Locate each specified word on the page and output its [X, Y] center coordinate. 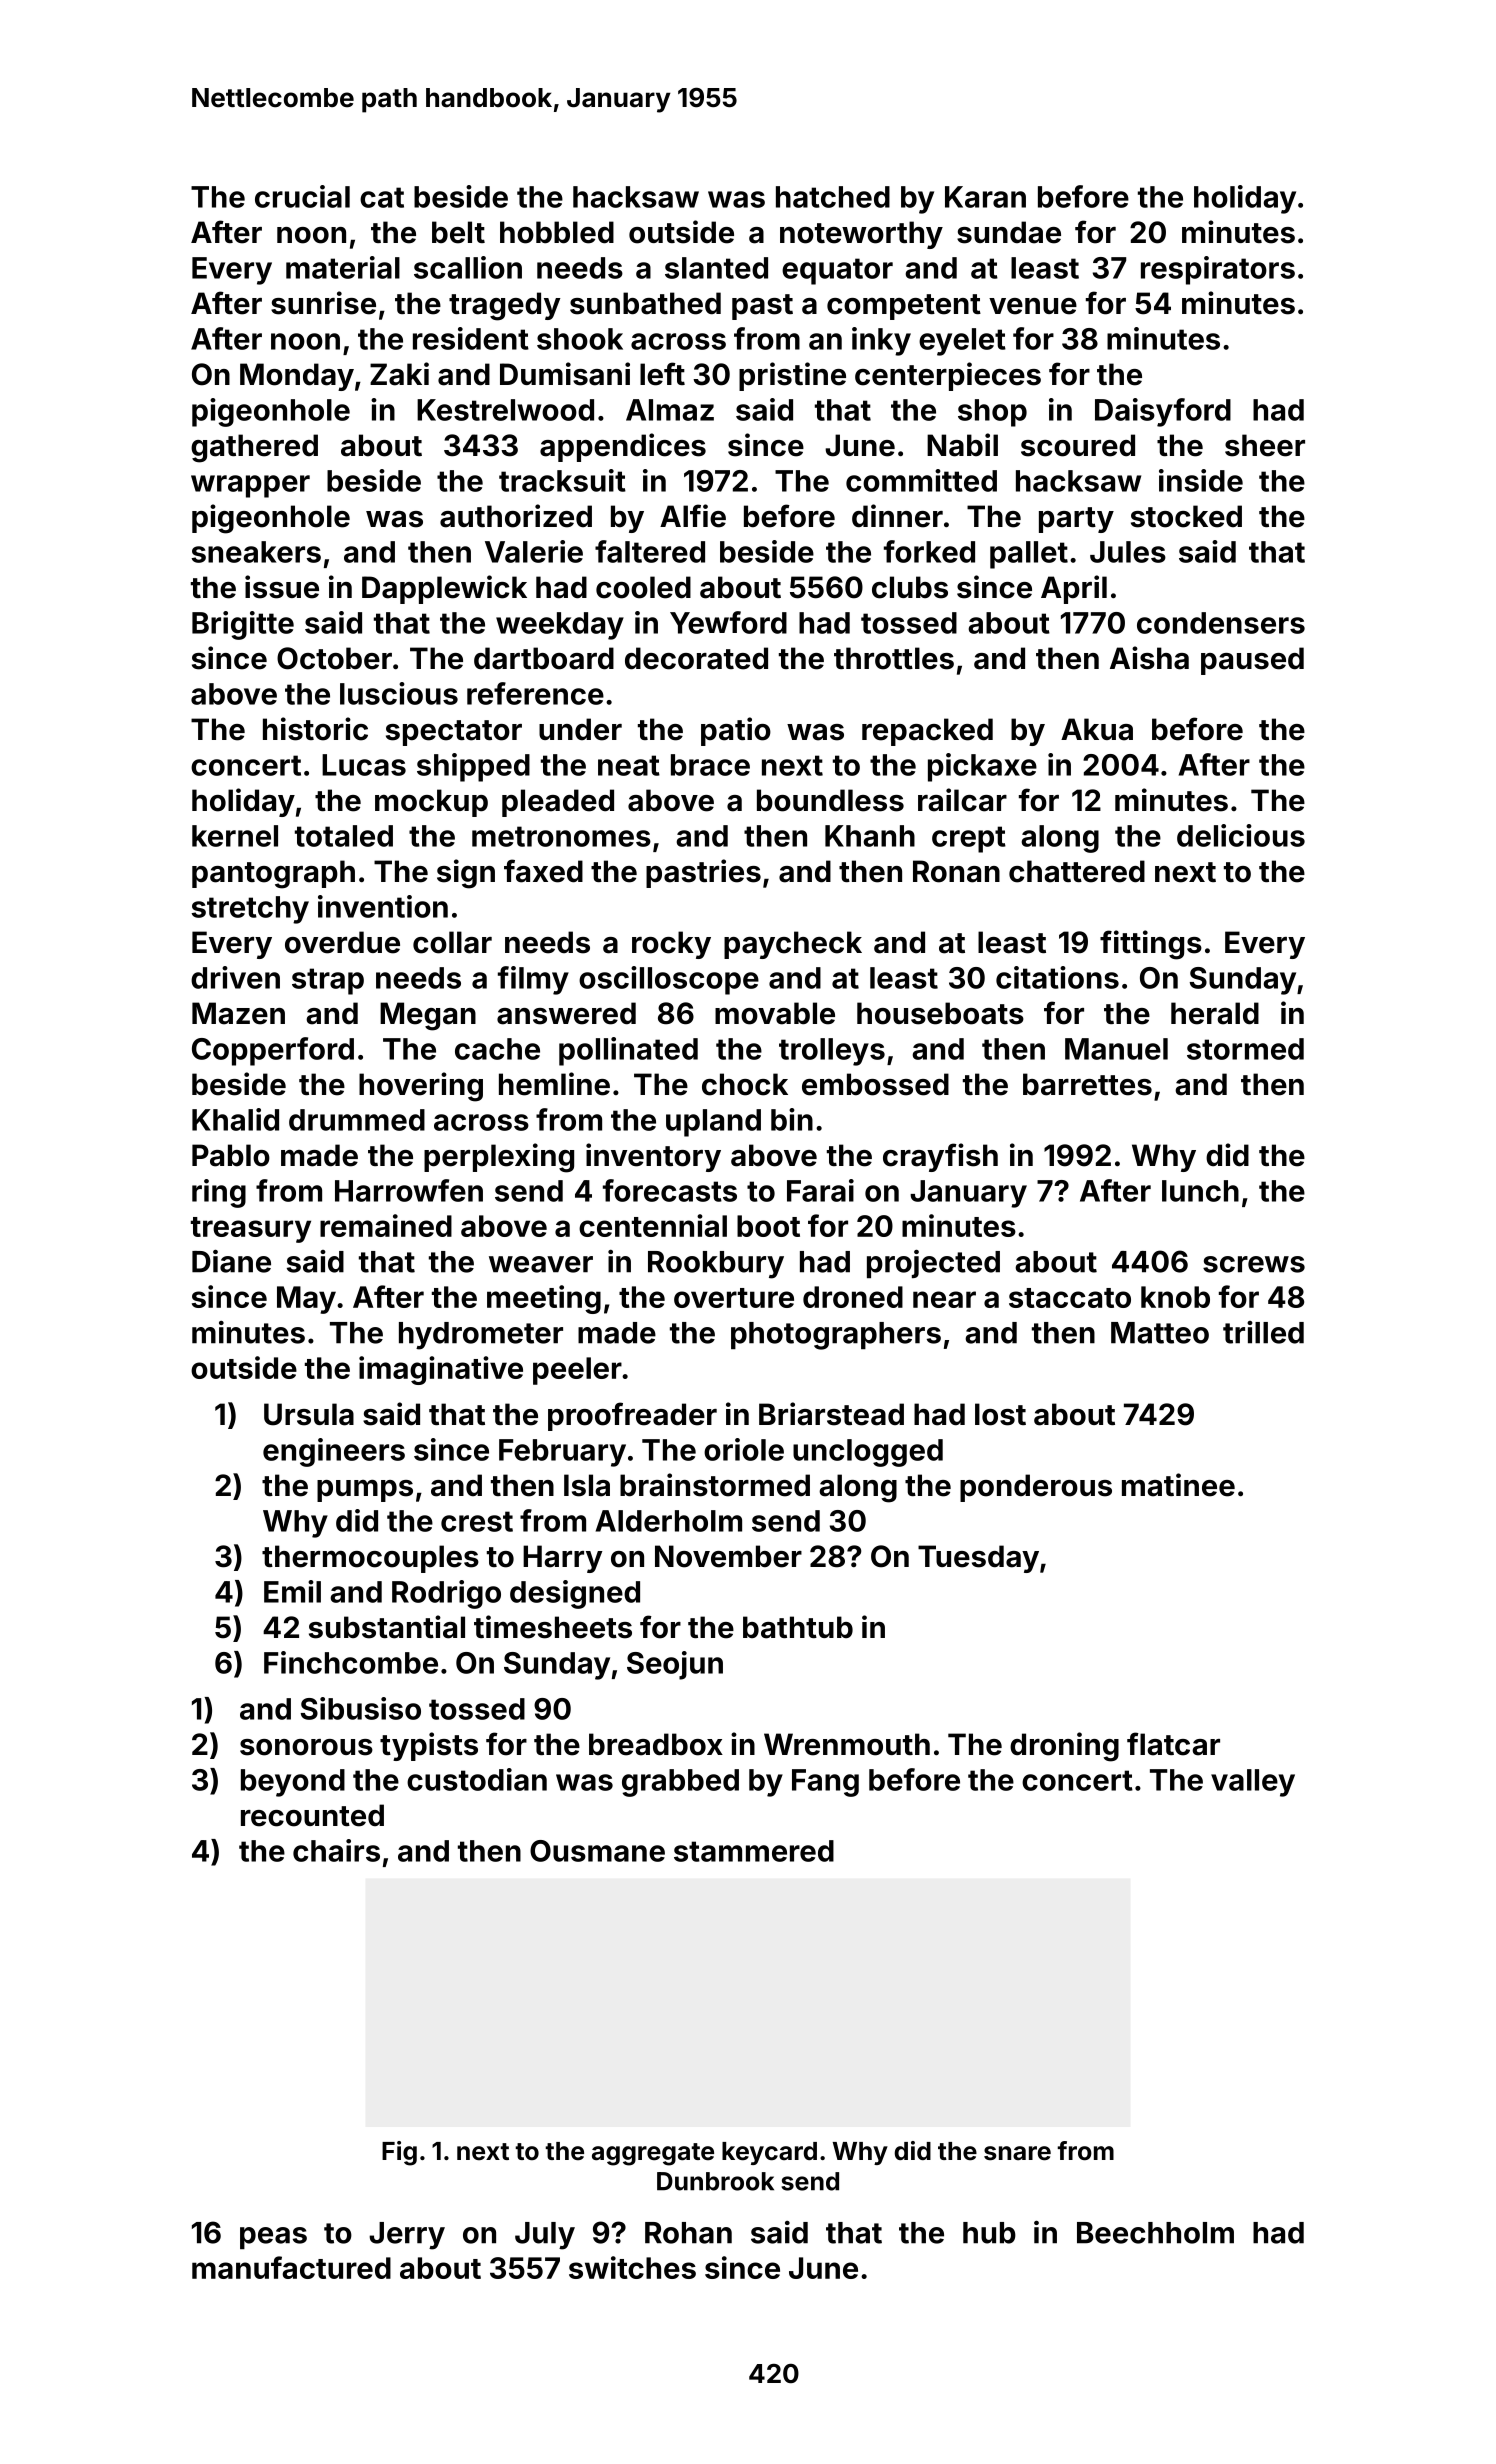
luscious [399, 693]
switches [632, 2267]
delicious [1241, 835]
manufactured [291, 2267]
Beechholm [1155, 2233]
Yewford [728, 622]
